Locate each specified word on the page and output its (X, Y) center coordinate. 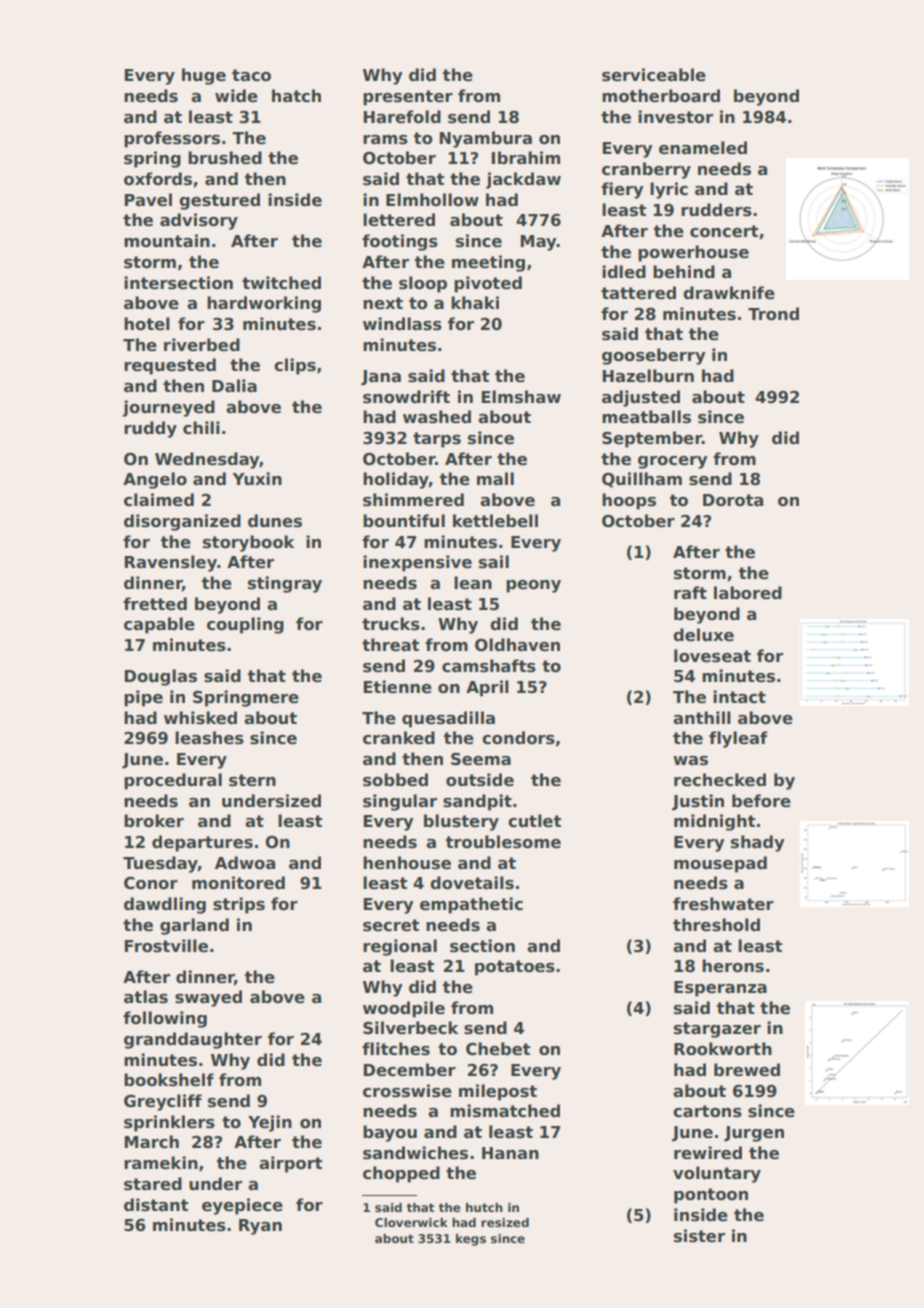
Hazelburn (648, 376)
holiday (396, 480)
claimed (159, 500)
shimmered (413, 500)
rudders (716, 210)
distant (156, 1205)
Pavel (148, 200)
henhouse (407, 863)
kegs (471, 1240)
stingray (285, 584)
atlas (146, 997)
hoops (629, 501)
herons (733, 966)
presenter (408, 98)
